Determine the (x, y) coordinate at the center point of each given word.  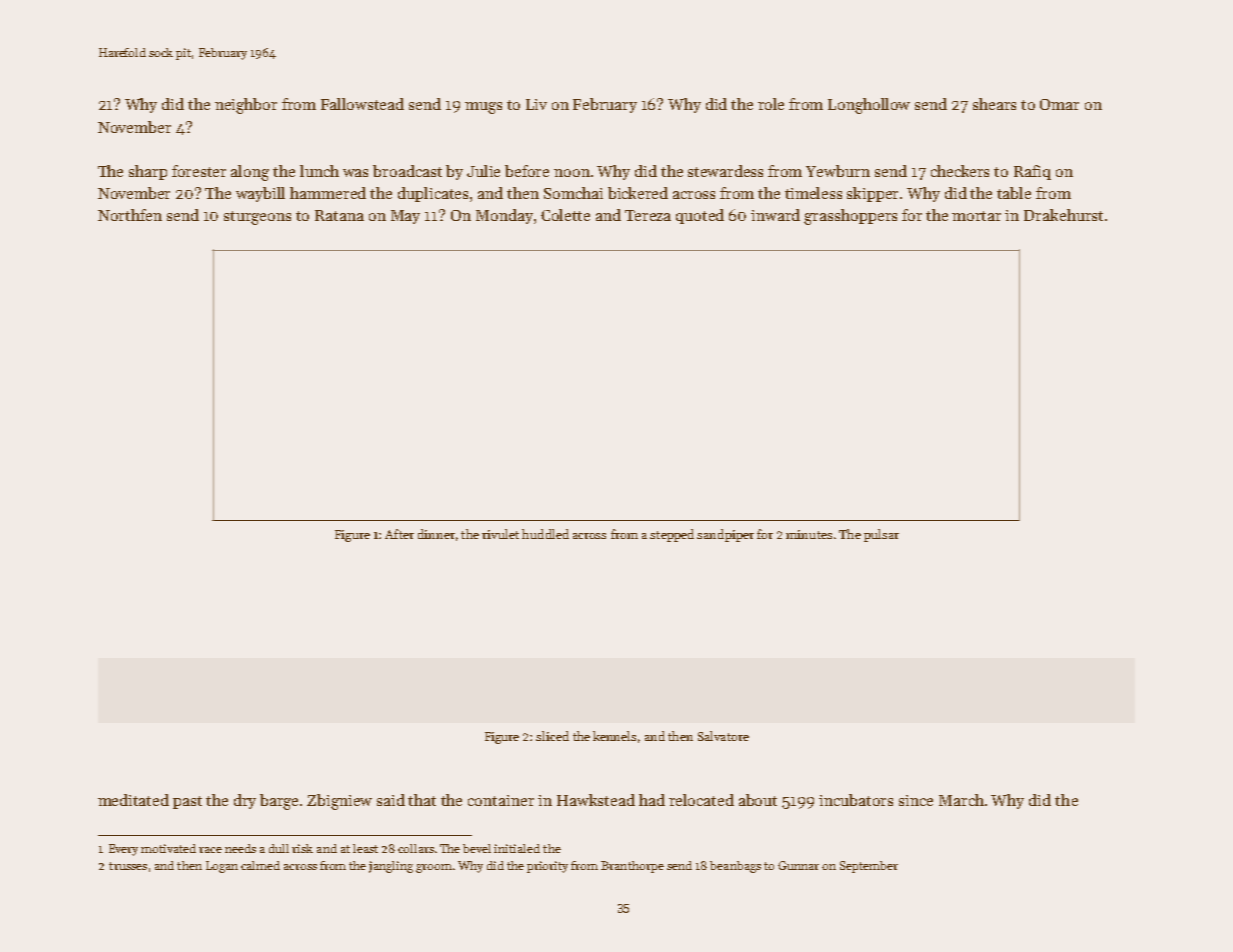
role (771, 104)
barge (279, 802)
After (399, 534)
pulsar (881, 535)
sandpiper (725, 535)
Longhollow (869, 106)
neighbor (246, 106)
